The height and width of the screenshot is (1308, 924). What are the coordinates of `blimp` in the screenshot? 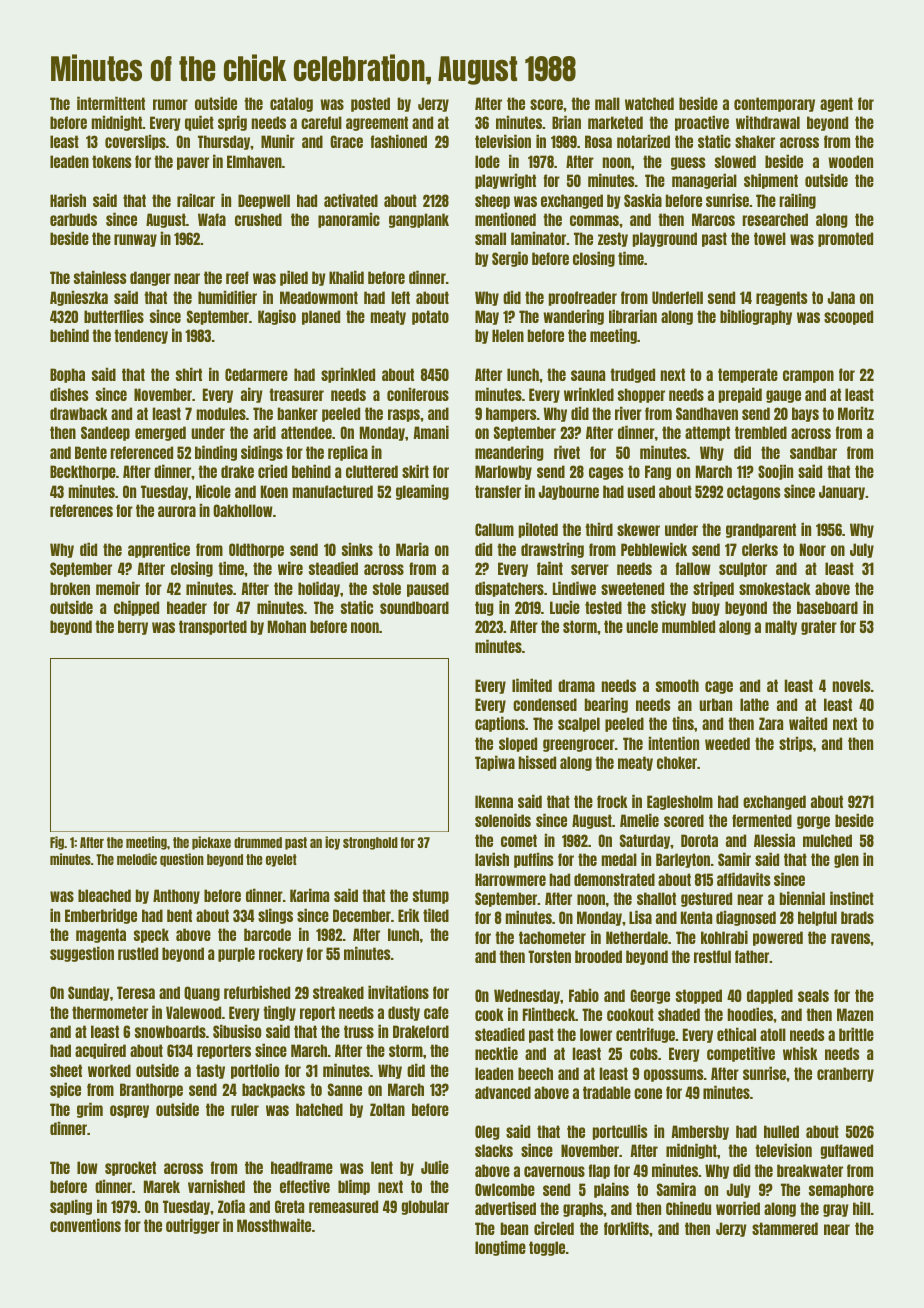 It's located at (354, 1187).
